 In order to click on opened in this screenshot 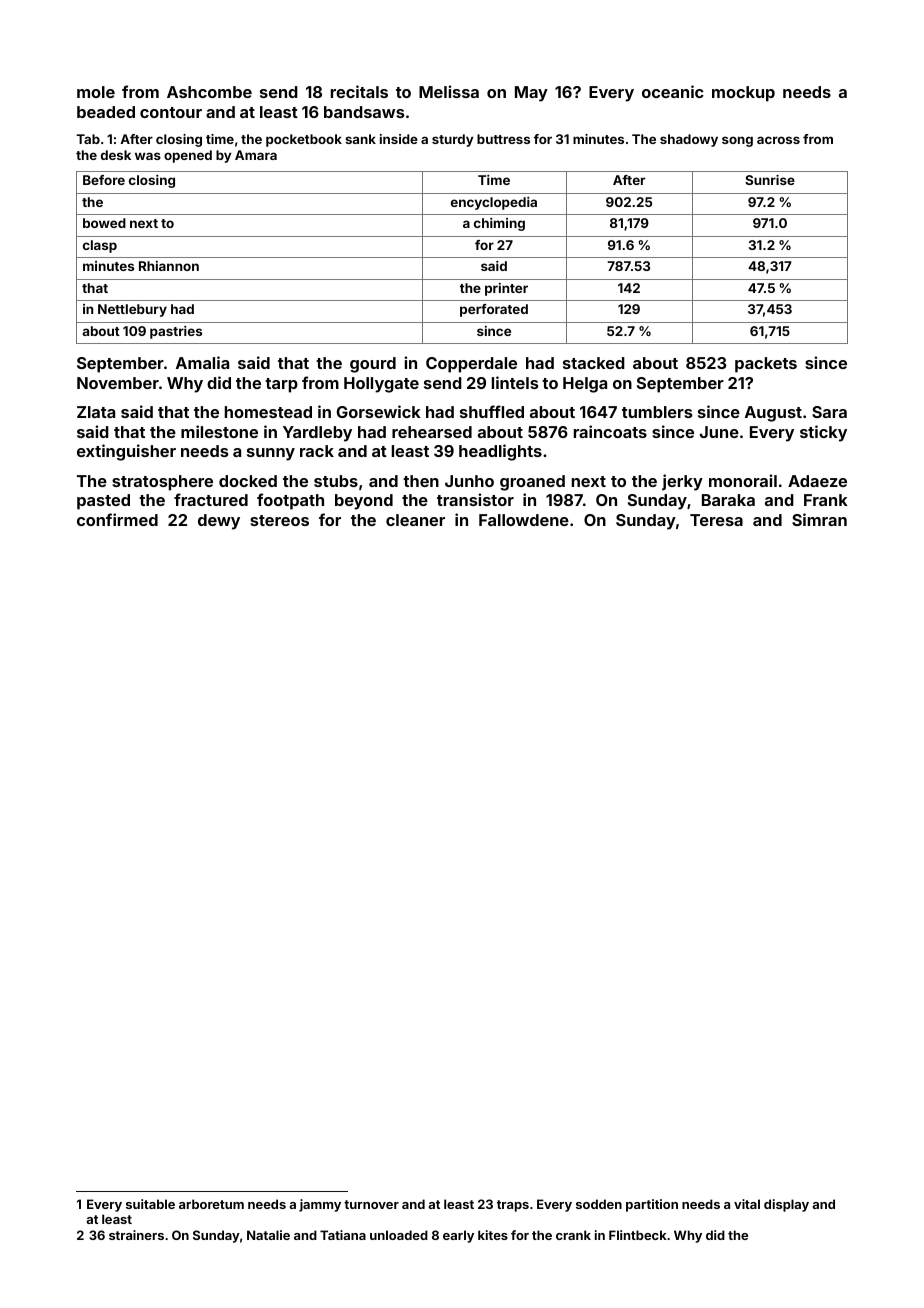, I will do `click(188, 156)`.
